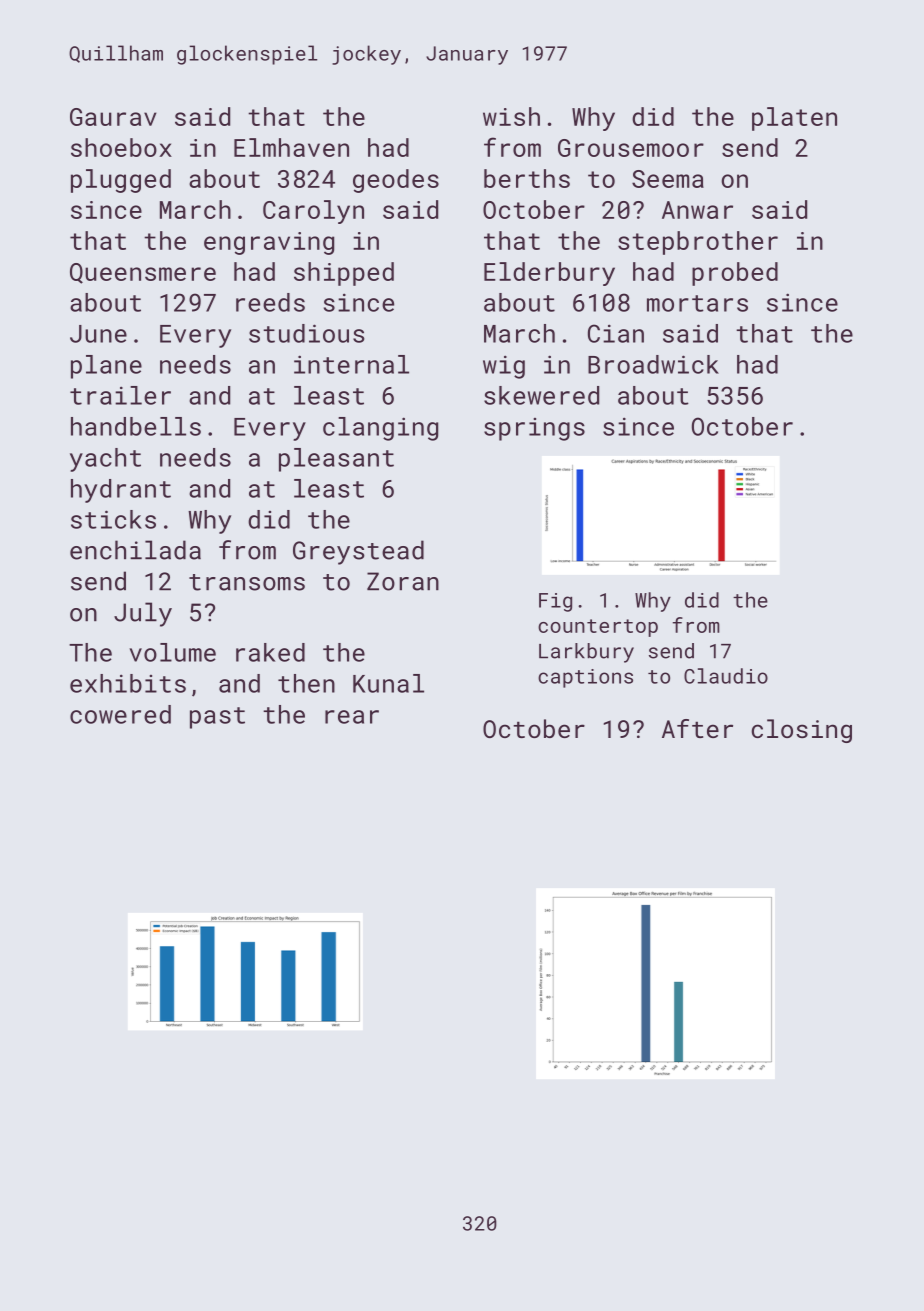 This image has height=1311, width=924. What do you see at coordinates (380, 429) in the image?
I see `clanging` at bounding box center [380, 429].
